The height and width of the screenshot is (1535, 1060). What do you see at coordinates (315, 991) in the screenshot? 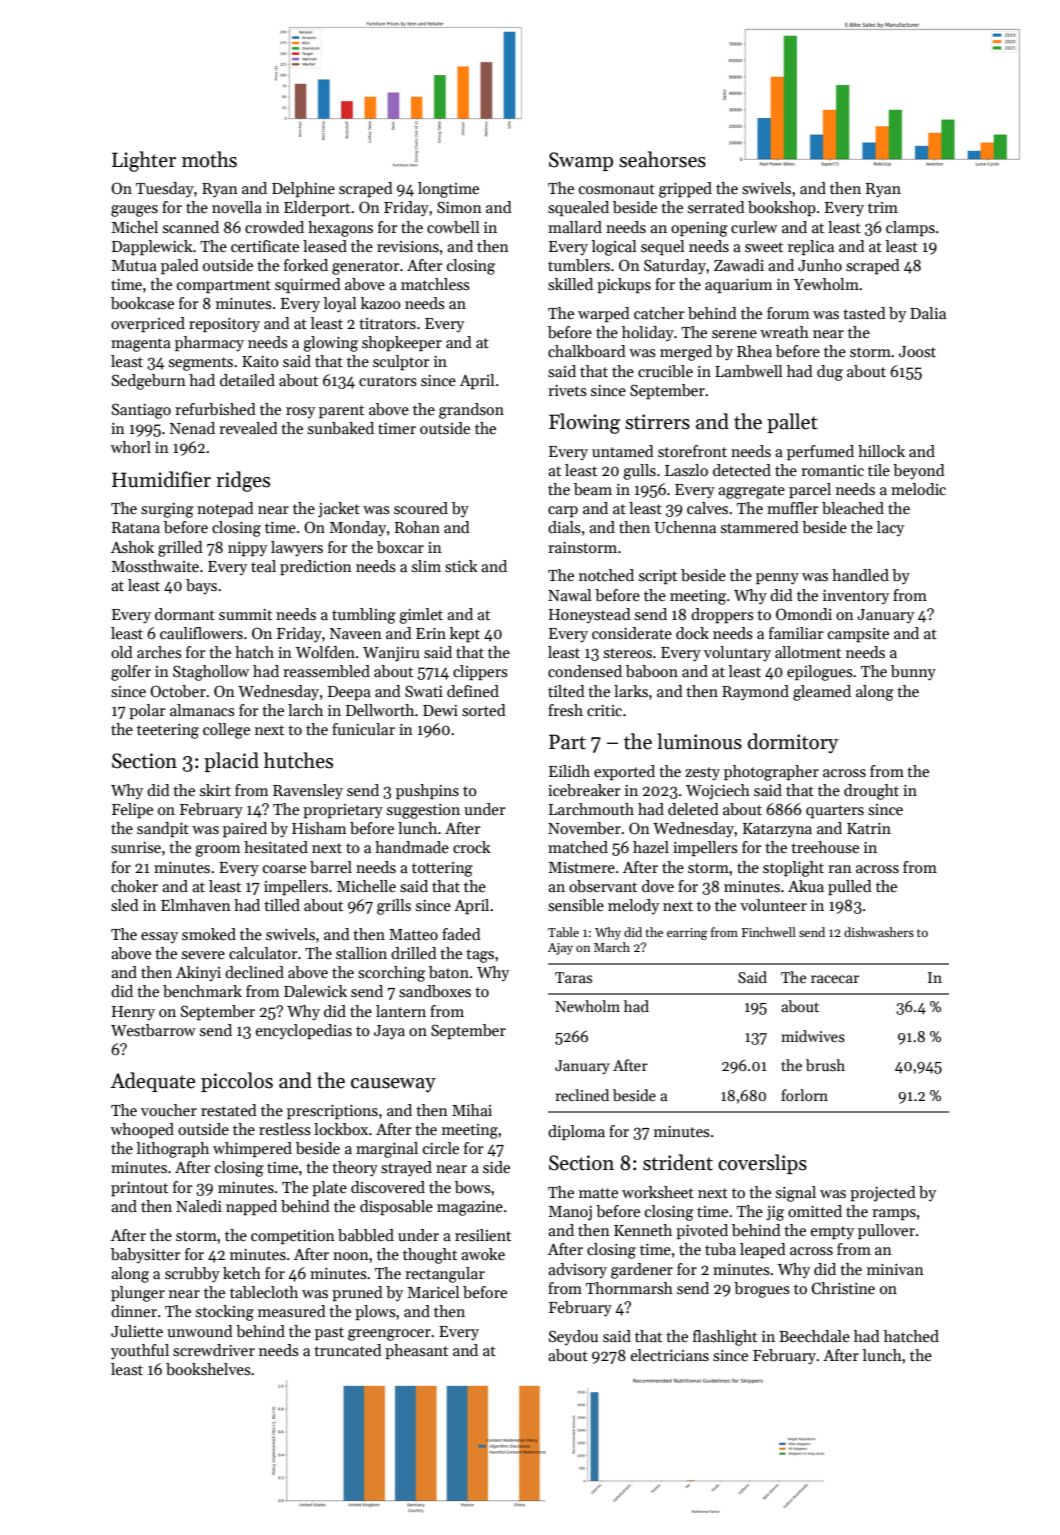
I see `Dalewick` at bounding box center [315, 991].
